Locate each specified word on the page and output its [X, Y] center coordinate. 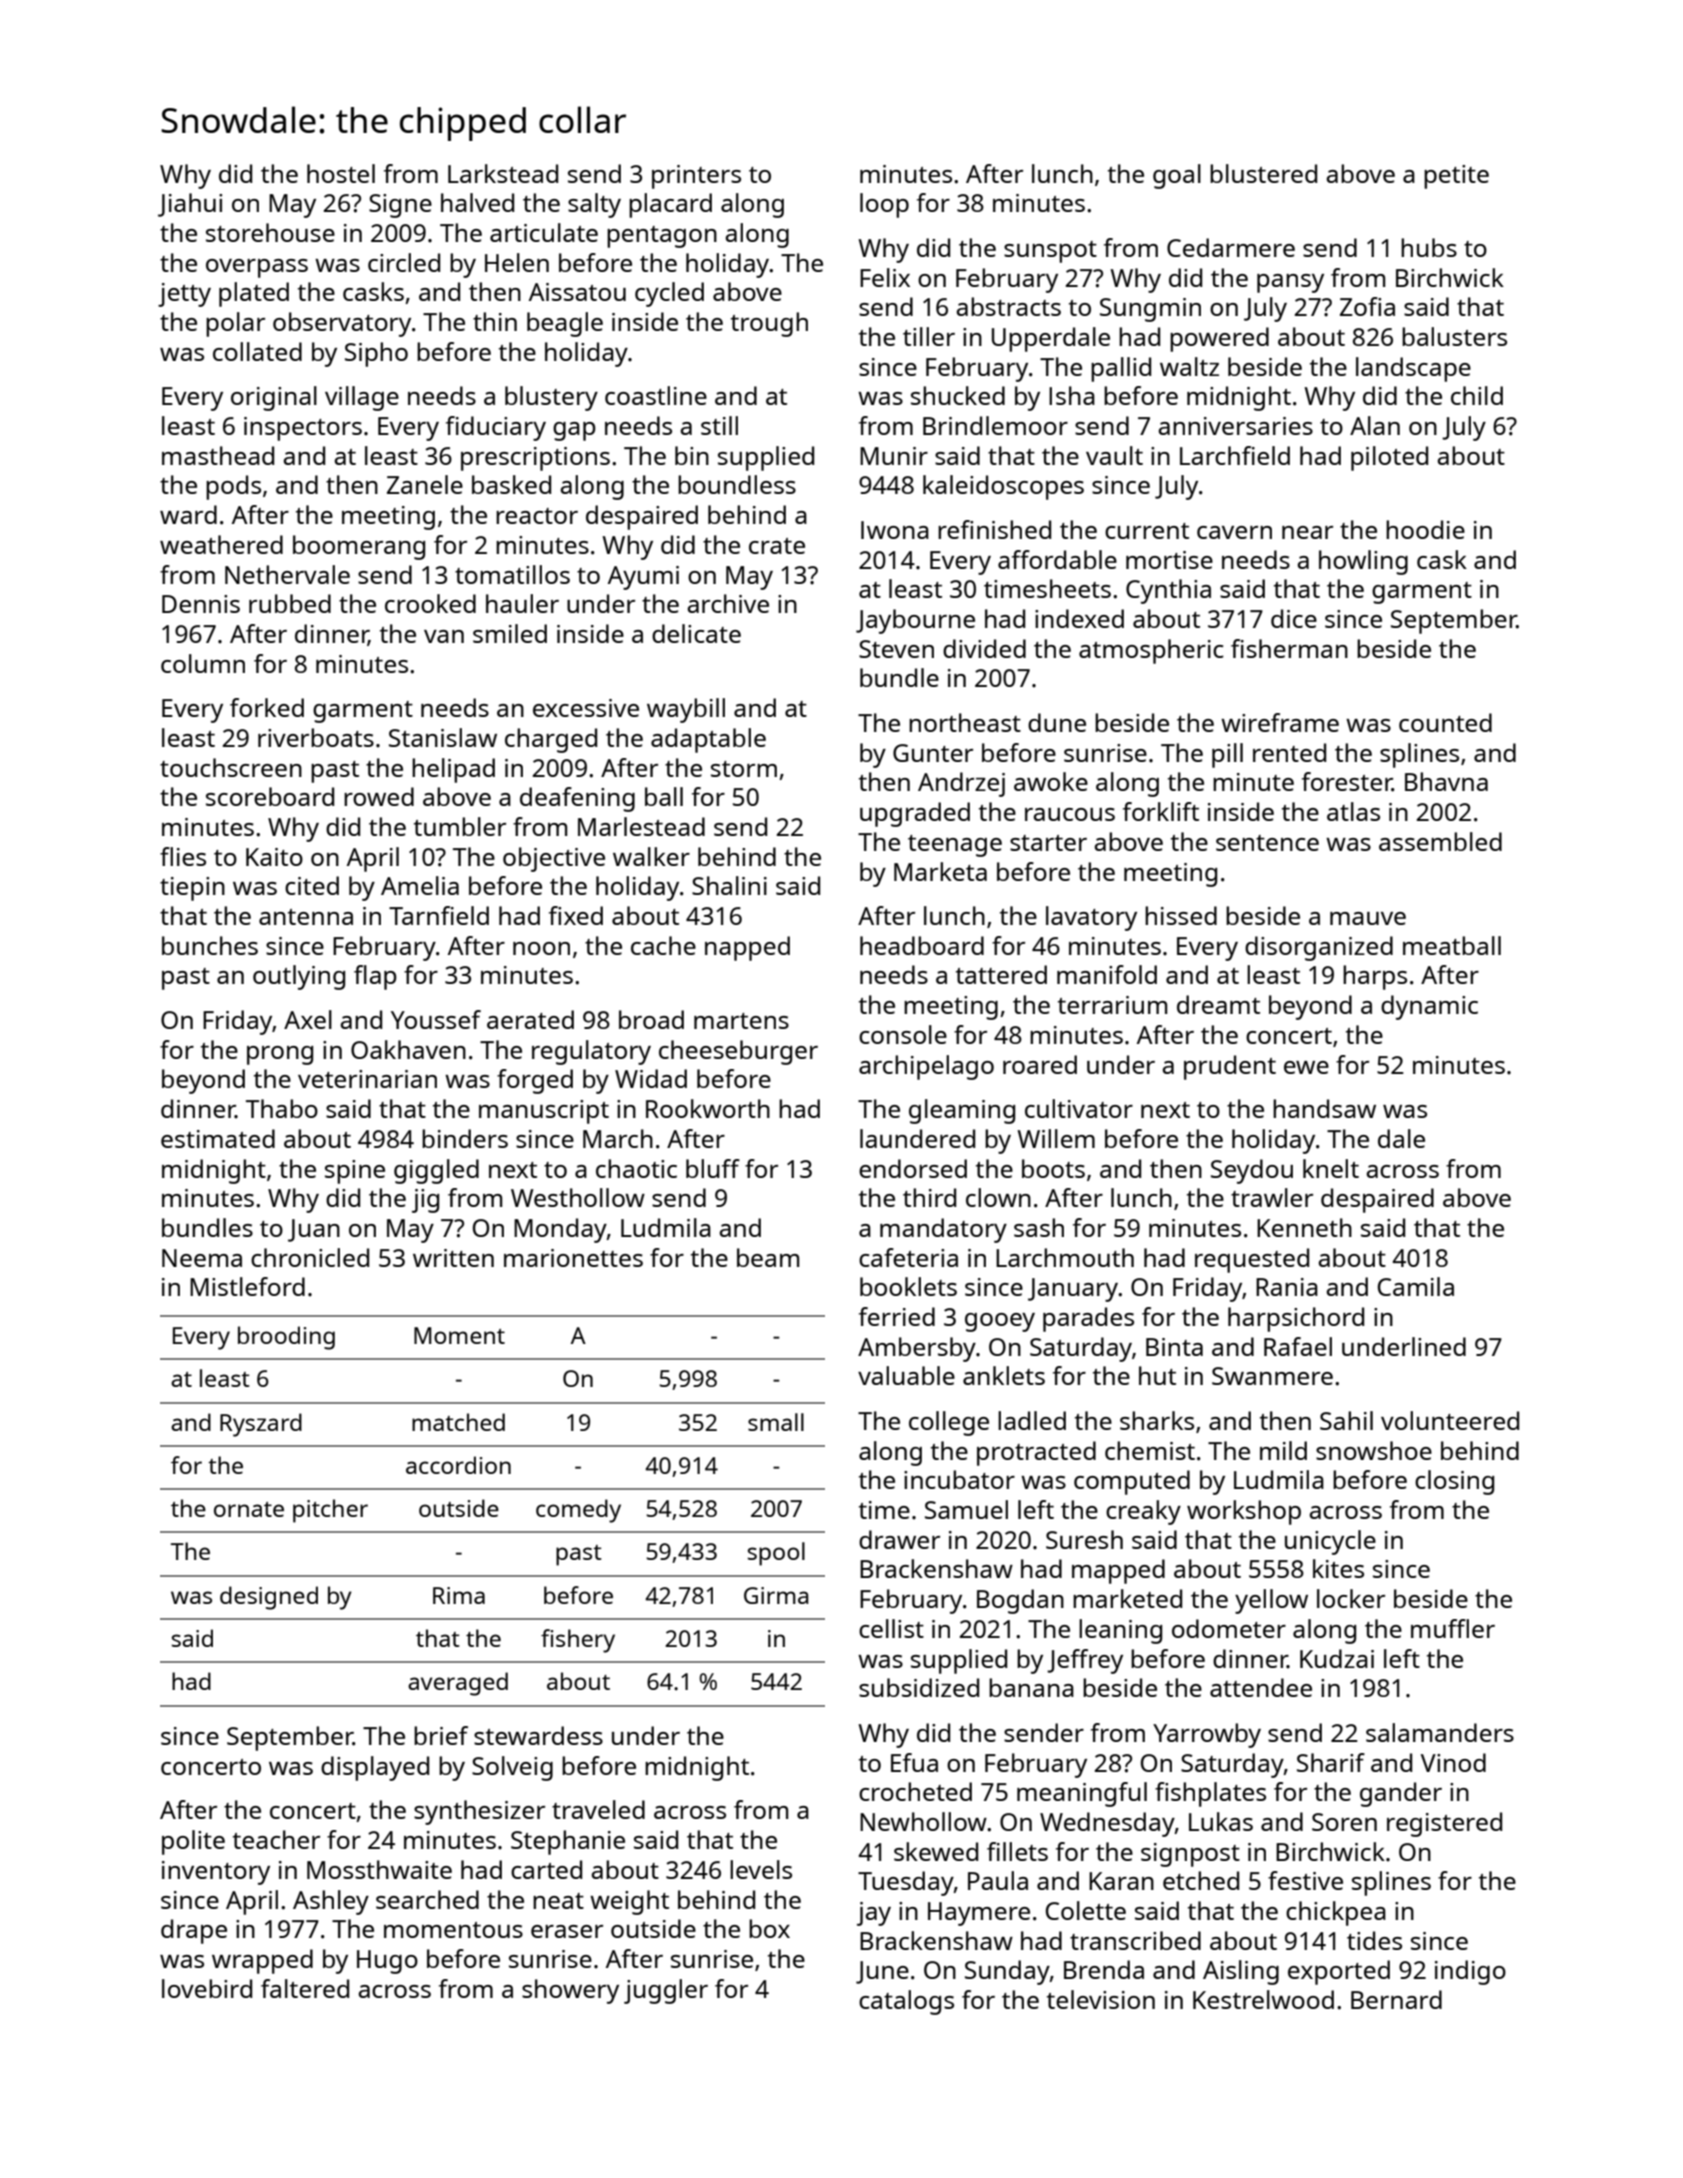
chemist [1150, 1450]
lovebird [207, 1988]
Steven [896, 649]
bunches [210, 945]
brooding [286, 1338]
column [203, 663]
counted [1445, 722]
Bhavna [1446, 781]
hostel [341, 173]
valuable [906, 1375]
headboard [922, 945]
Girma [776, 1595]
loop [884, 205]
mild [1283, 1450]
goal [1177, 176]
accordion [458, 1465]
